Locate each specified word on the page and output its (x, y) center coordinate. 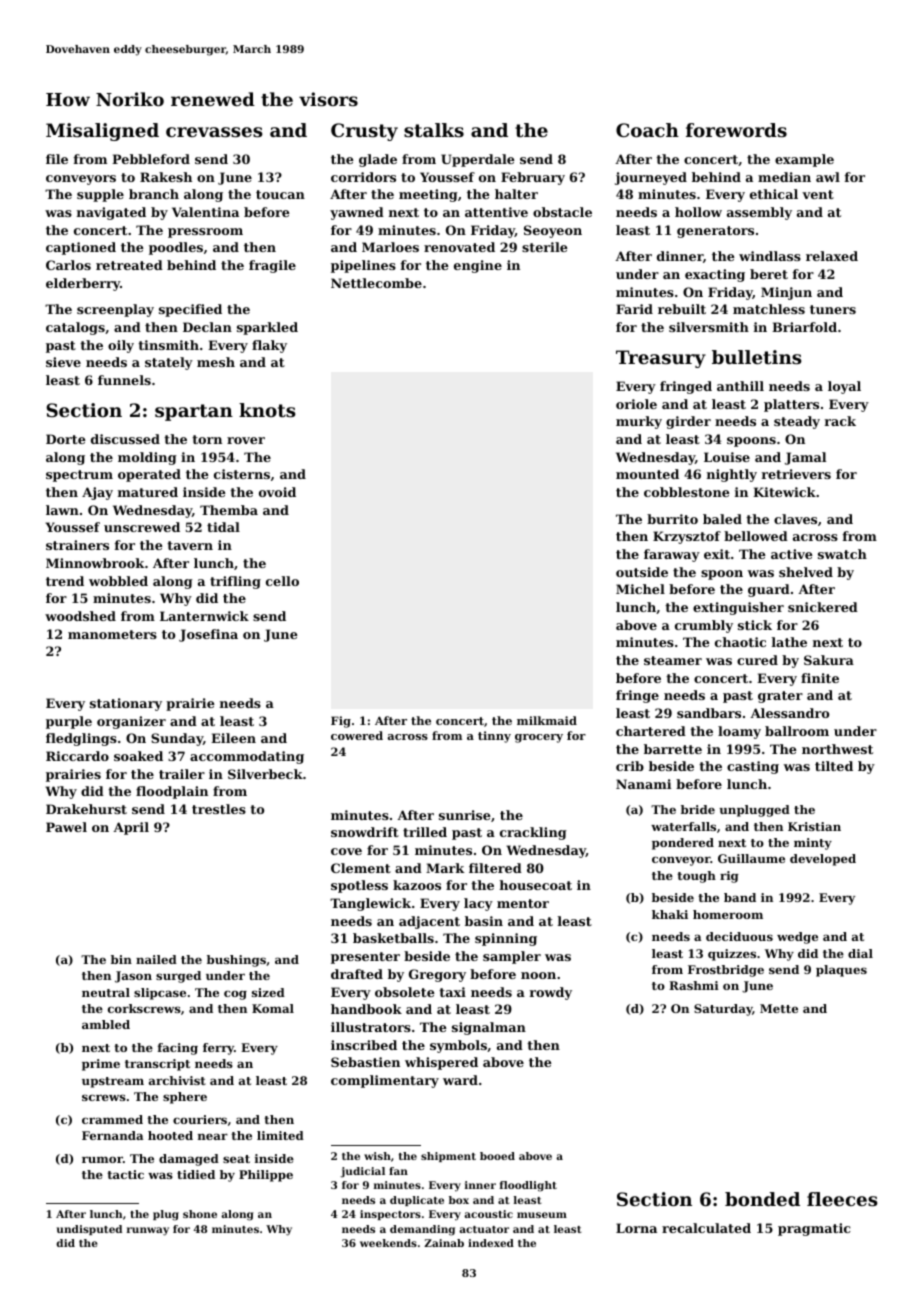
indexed (491, 1243)
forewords (736, 130)
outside (642, 572)
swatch (842, 554)
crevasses (214, 132)
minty (813, 844)
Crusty (364, 132)
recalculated (706, 1228)
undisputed (89, 1230)
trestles (219, 809)
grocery (539, 738)
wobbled (118, 581)
